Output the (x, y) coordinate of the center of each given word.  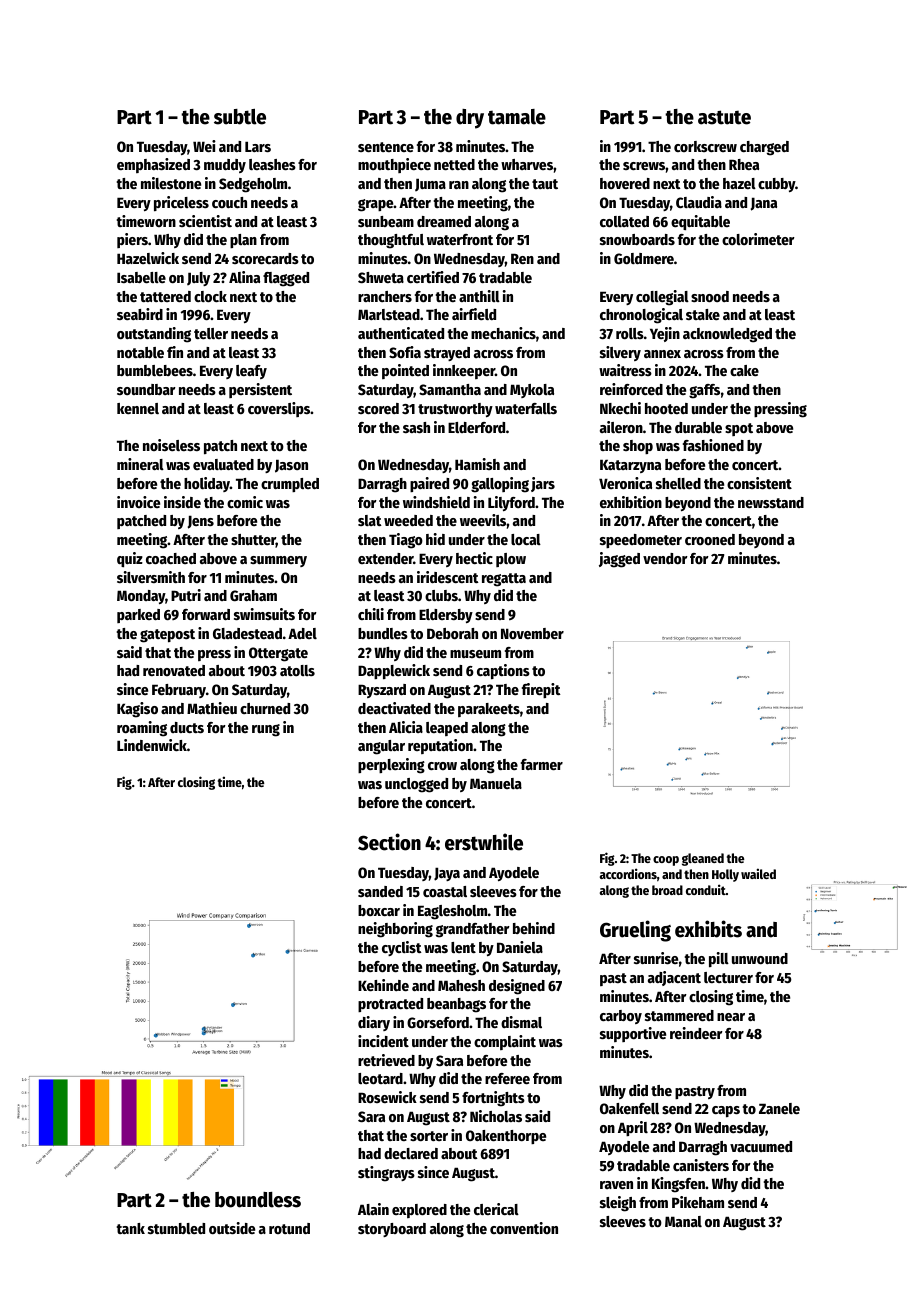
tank (131, 1228)
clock (210, 296)
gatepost (167, 636)
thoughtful (391, 241)
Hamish (477, 464)
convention (524, 1228)
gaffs (704, 391)
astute (724, 117)
